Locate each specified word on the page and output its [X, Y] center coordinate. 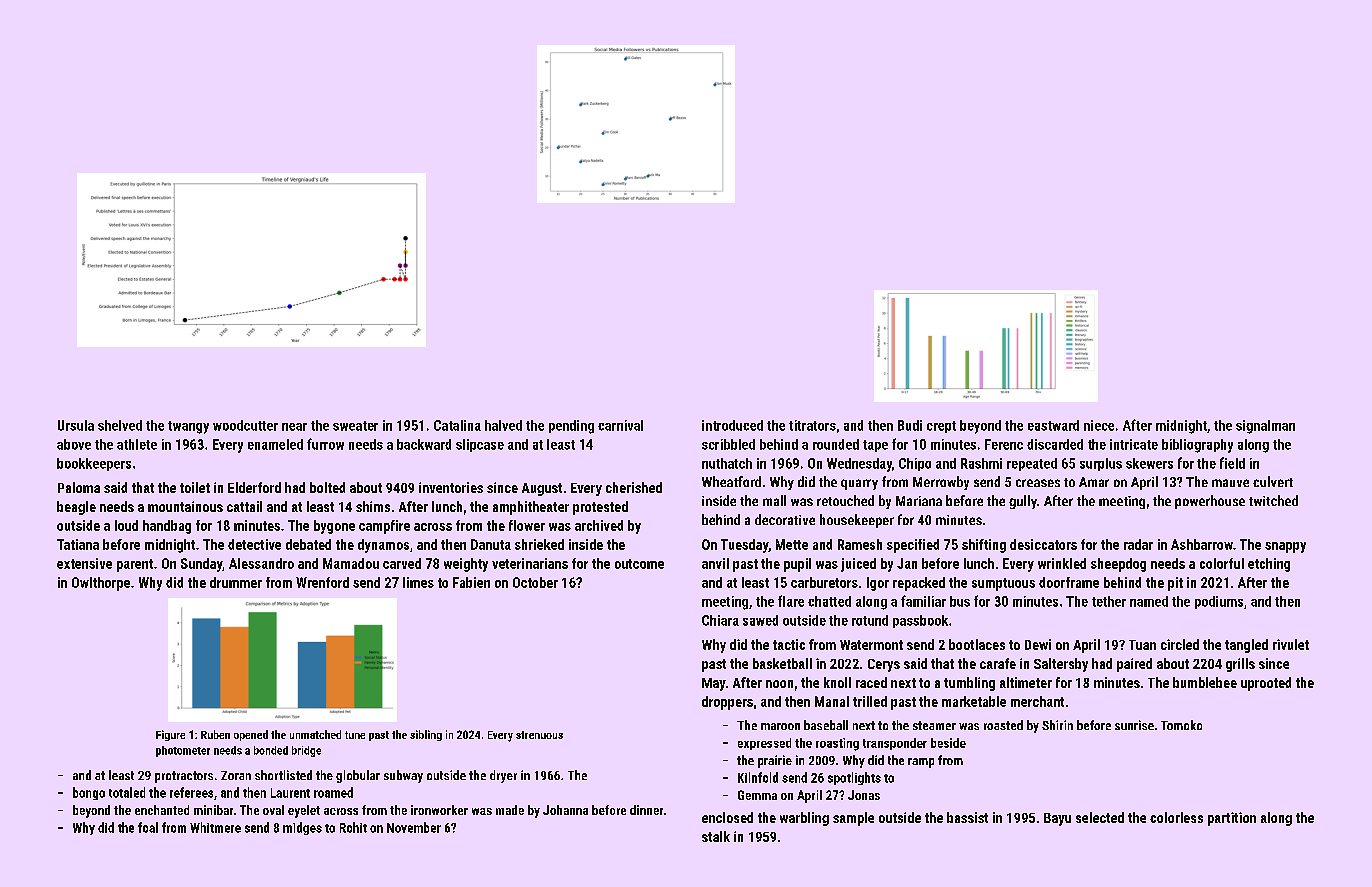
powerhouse [1210, 502]
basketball [782, 663]
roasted [1003, 725]
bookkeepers [94, 464]
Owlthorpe [101, 584]
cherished [634, 487]
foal [148, 827]
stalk [716, 836]
